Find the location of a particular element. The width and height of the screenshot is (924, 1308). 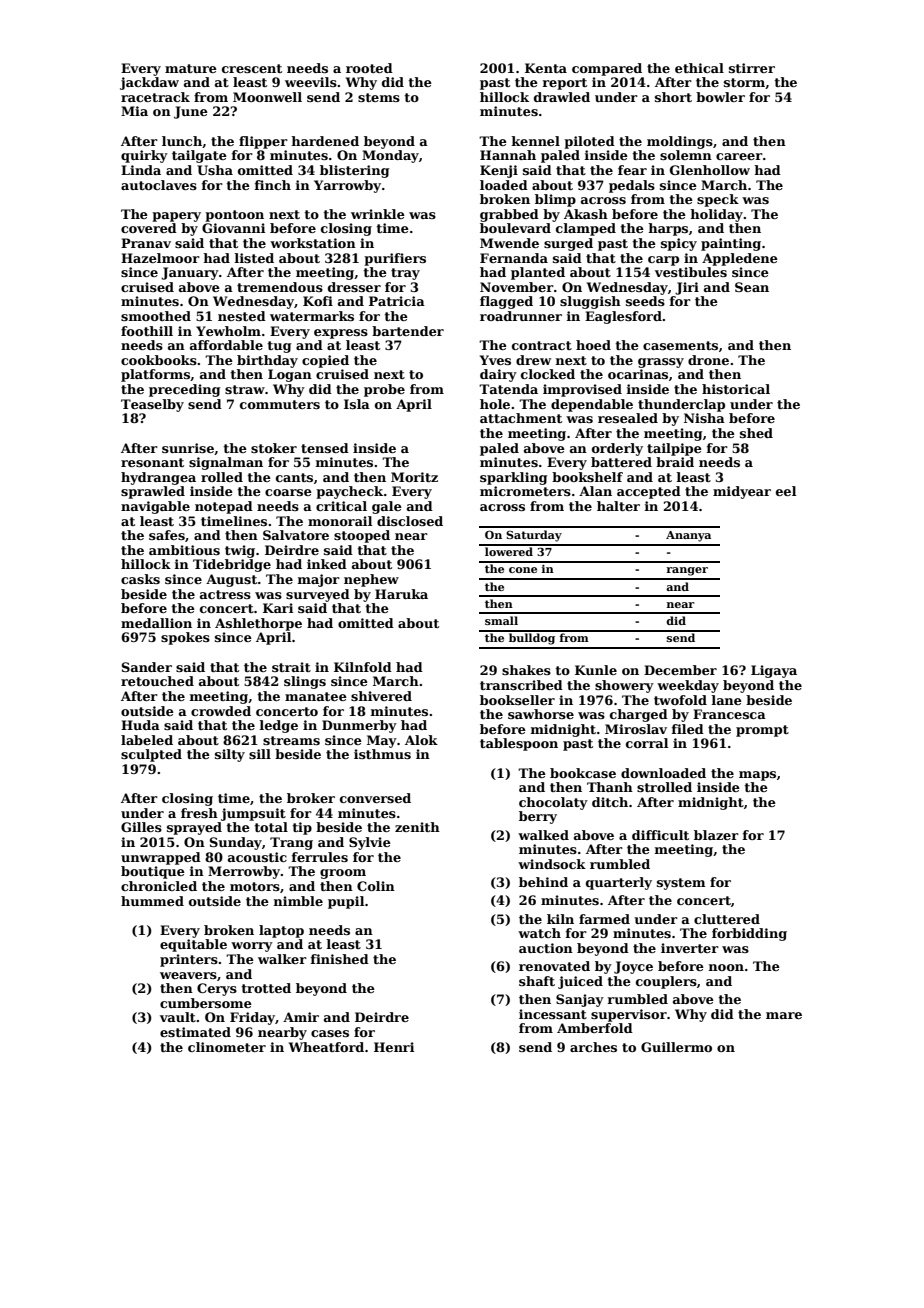

sculpted is located at coordinates (151, 755).
